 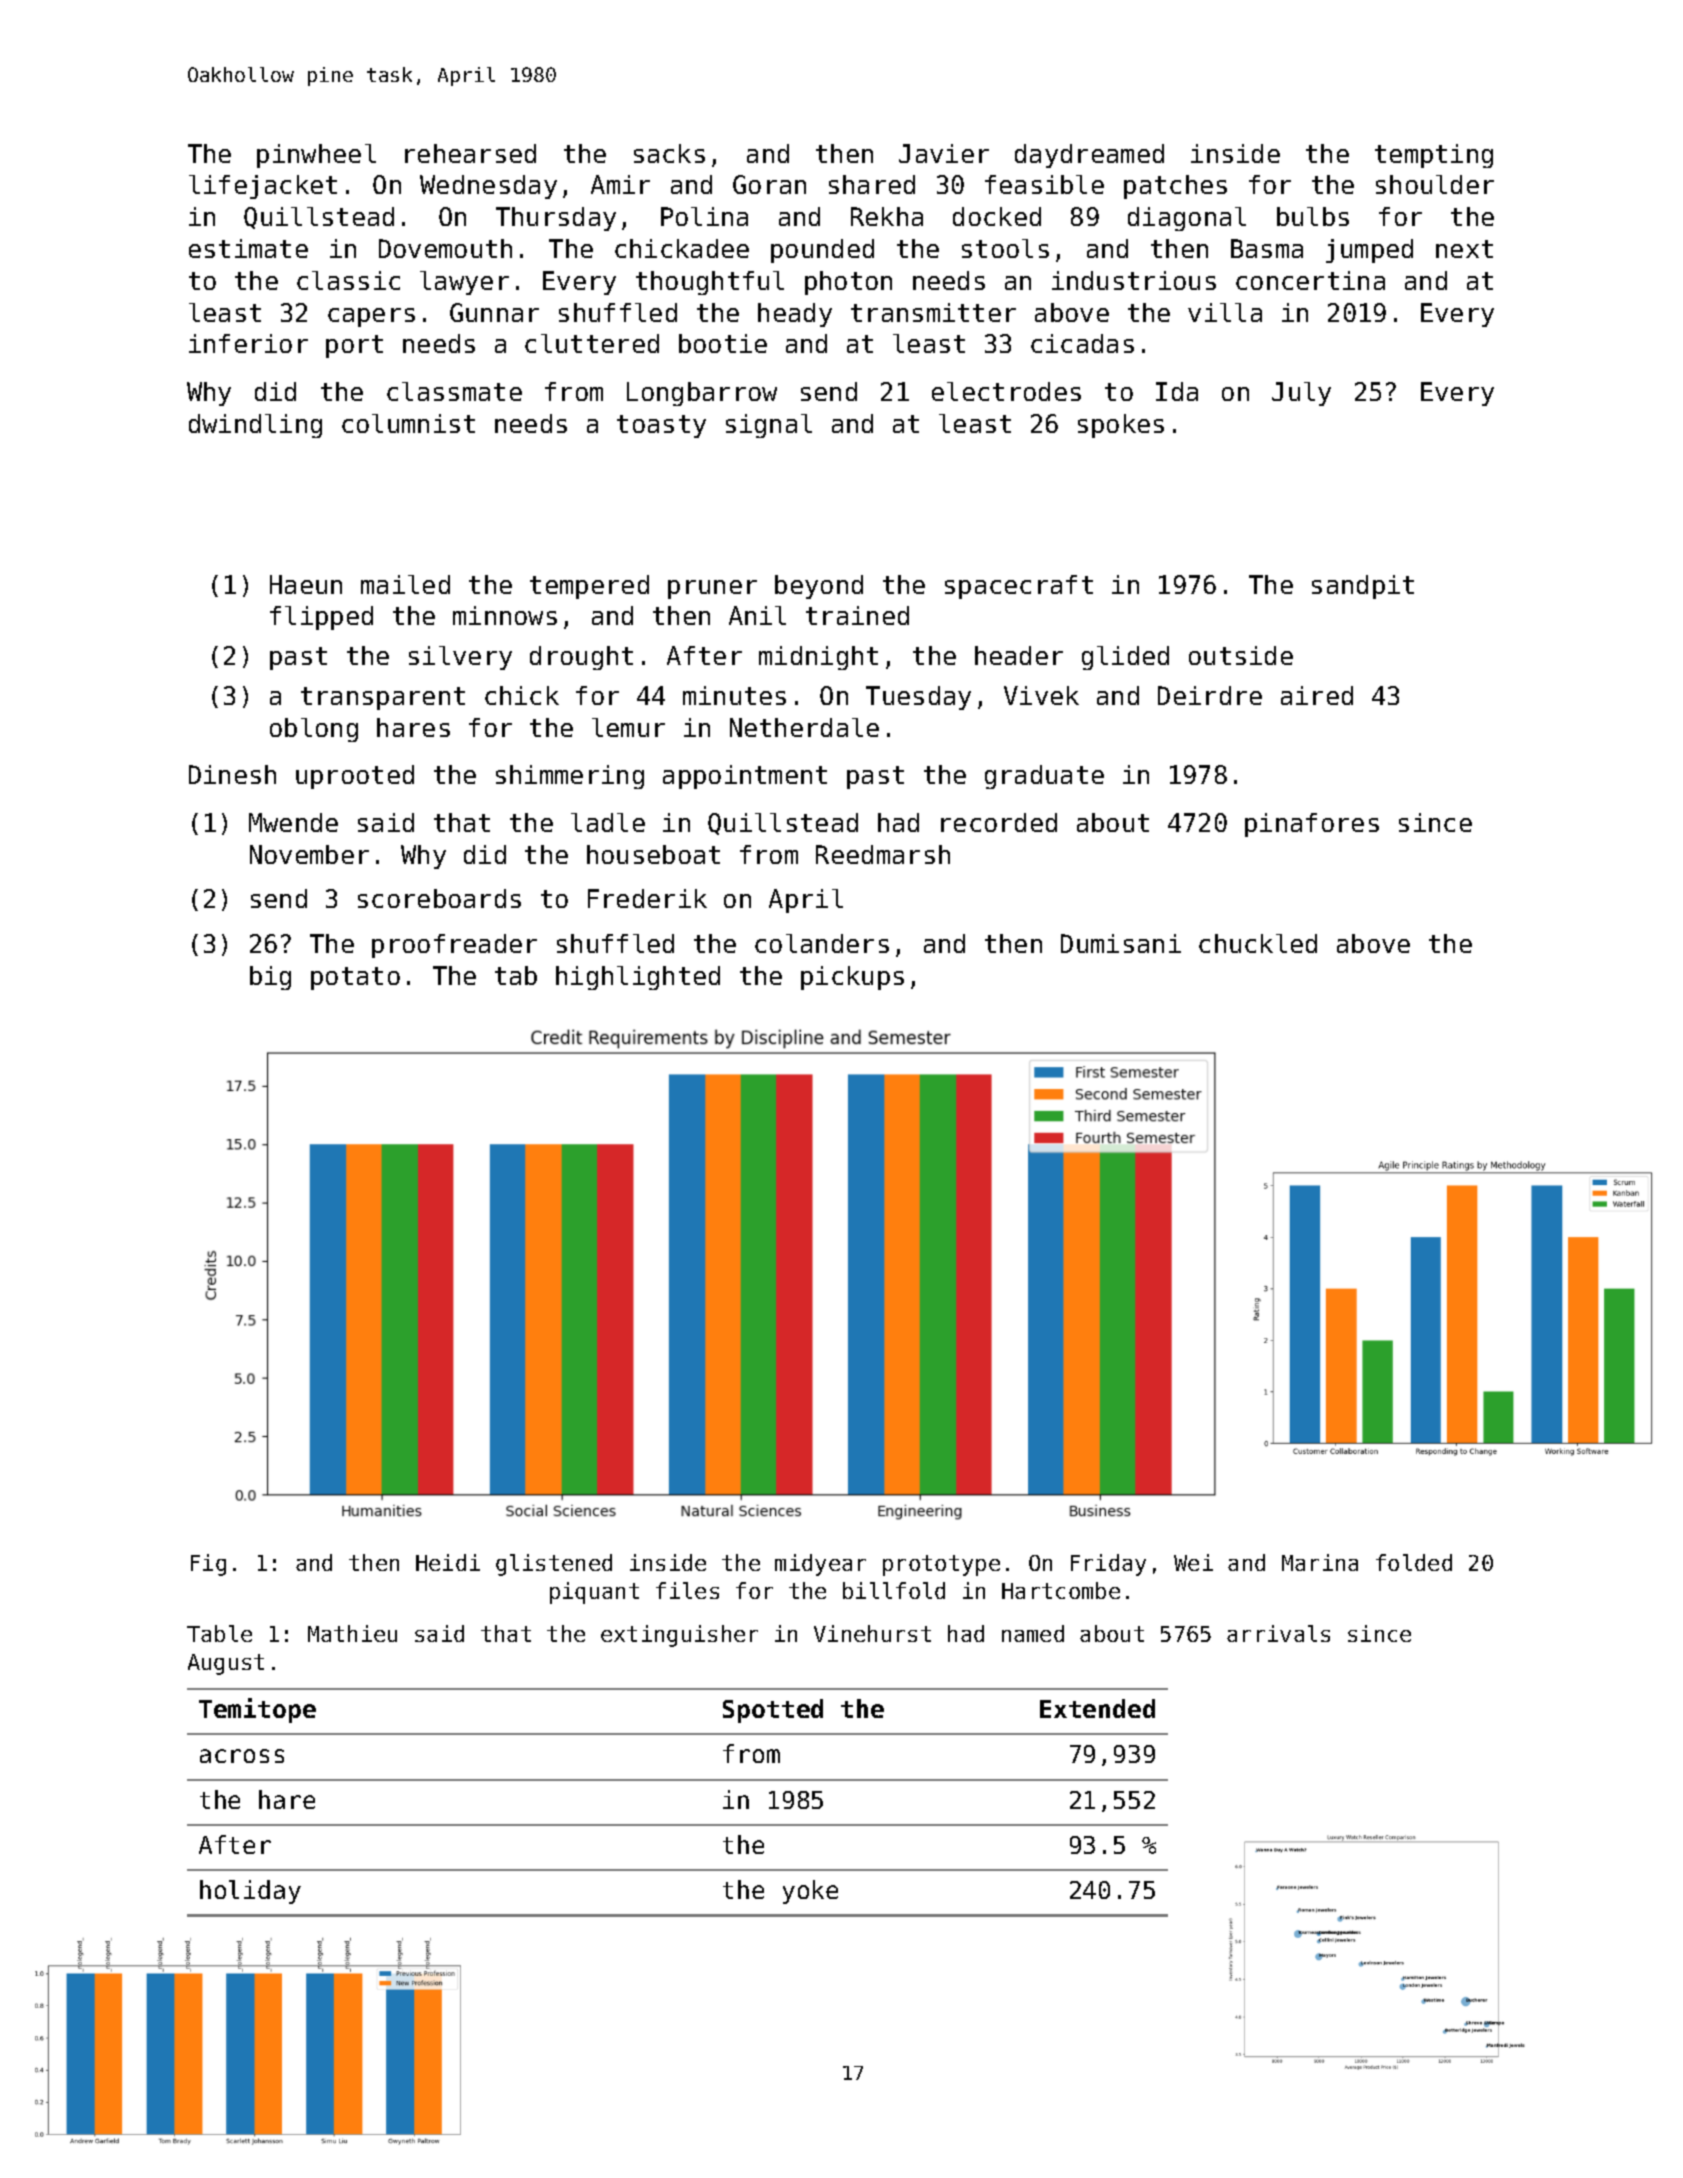 I want to click on pinwheel, so click(x=316, y=156).
